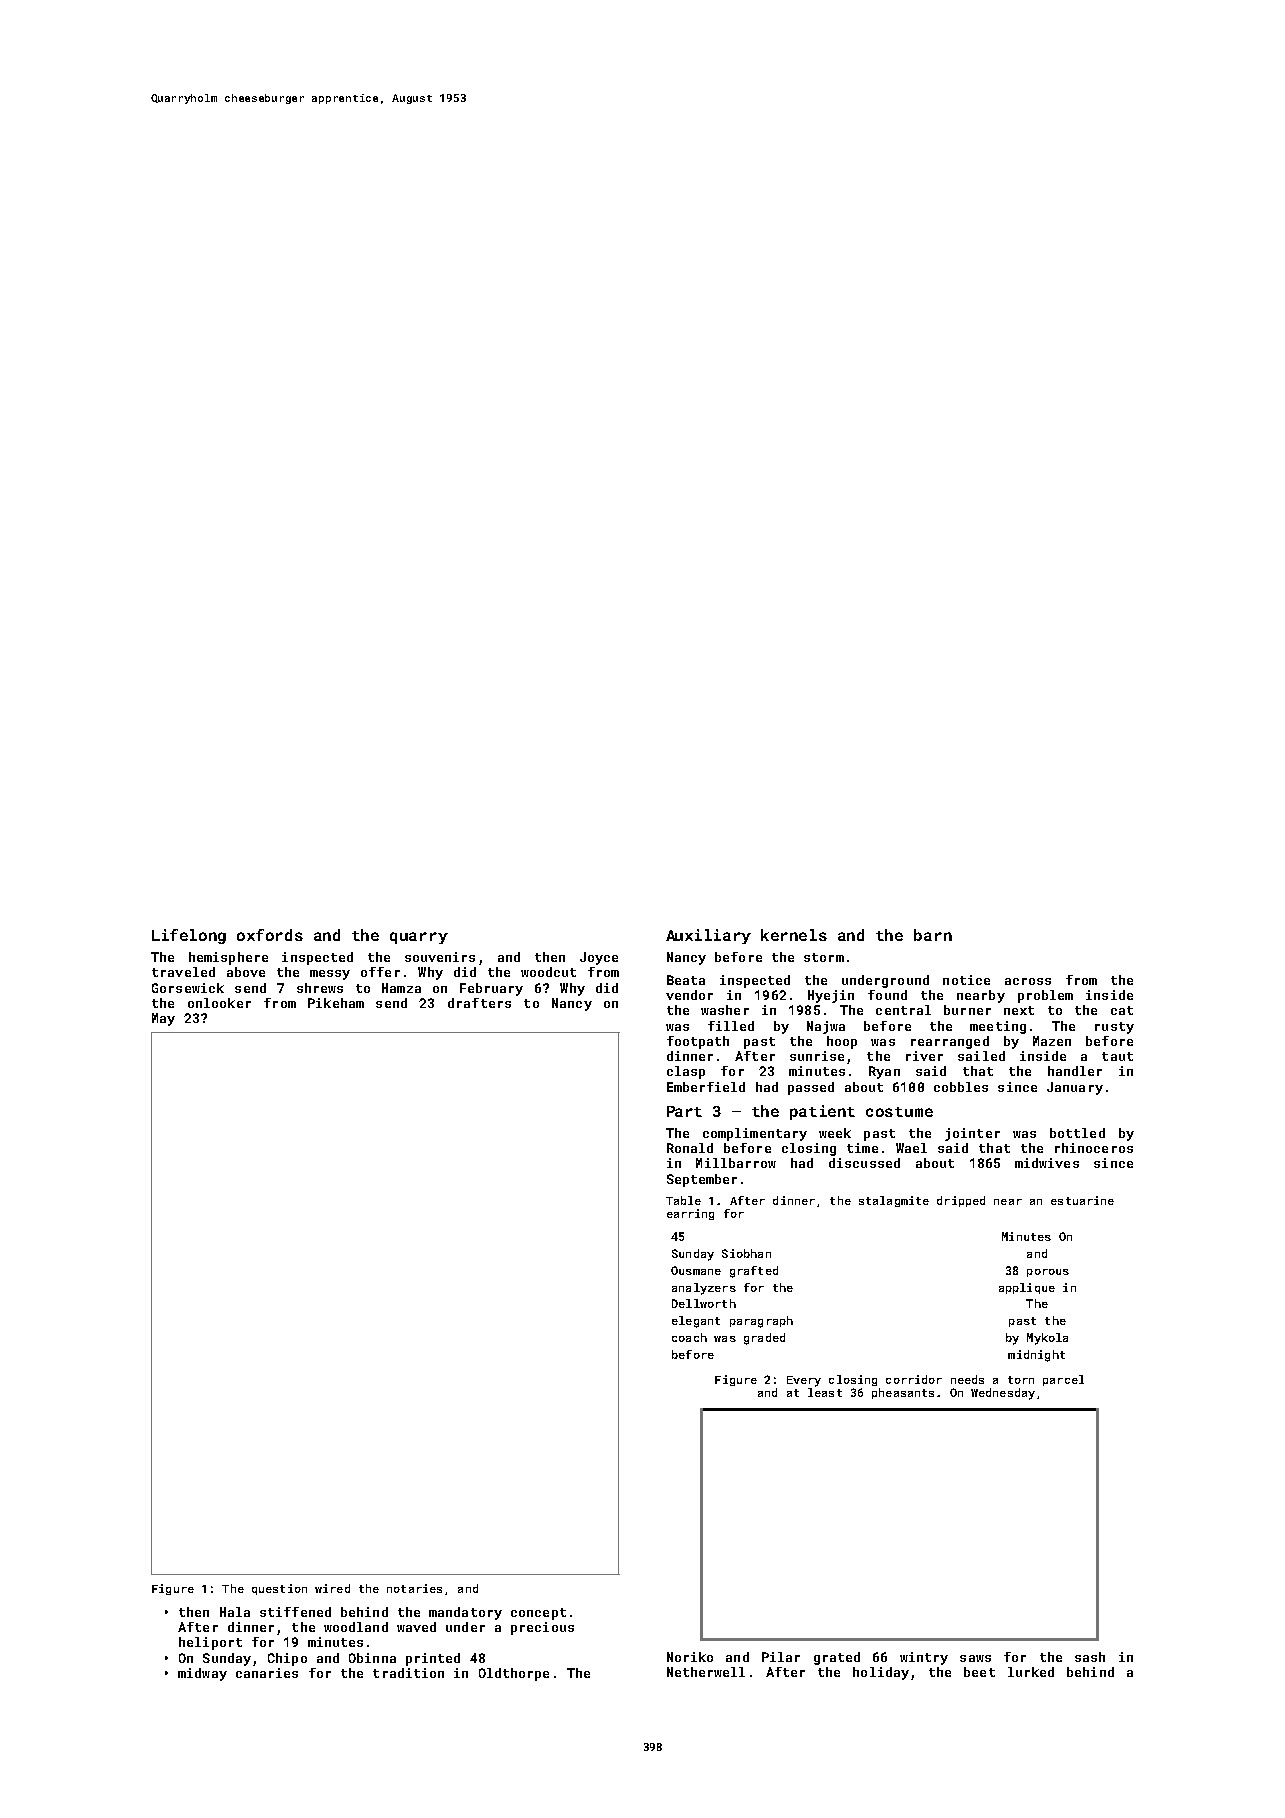  Describe the element at coordinates (267, 1673) in the image. I see `canaries` at that location.
